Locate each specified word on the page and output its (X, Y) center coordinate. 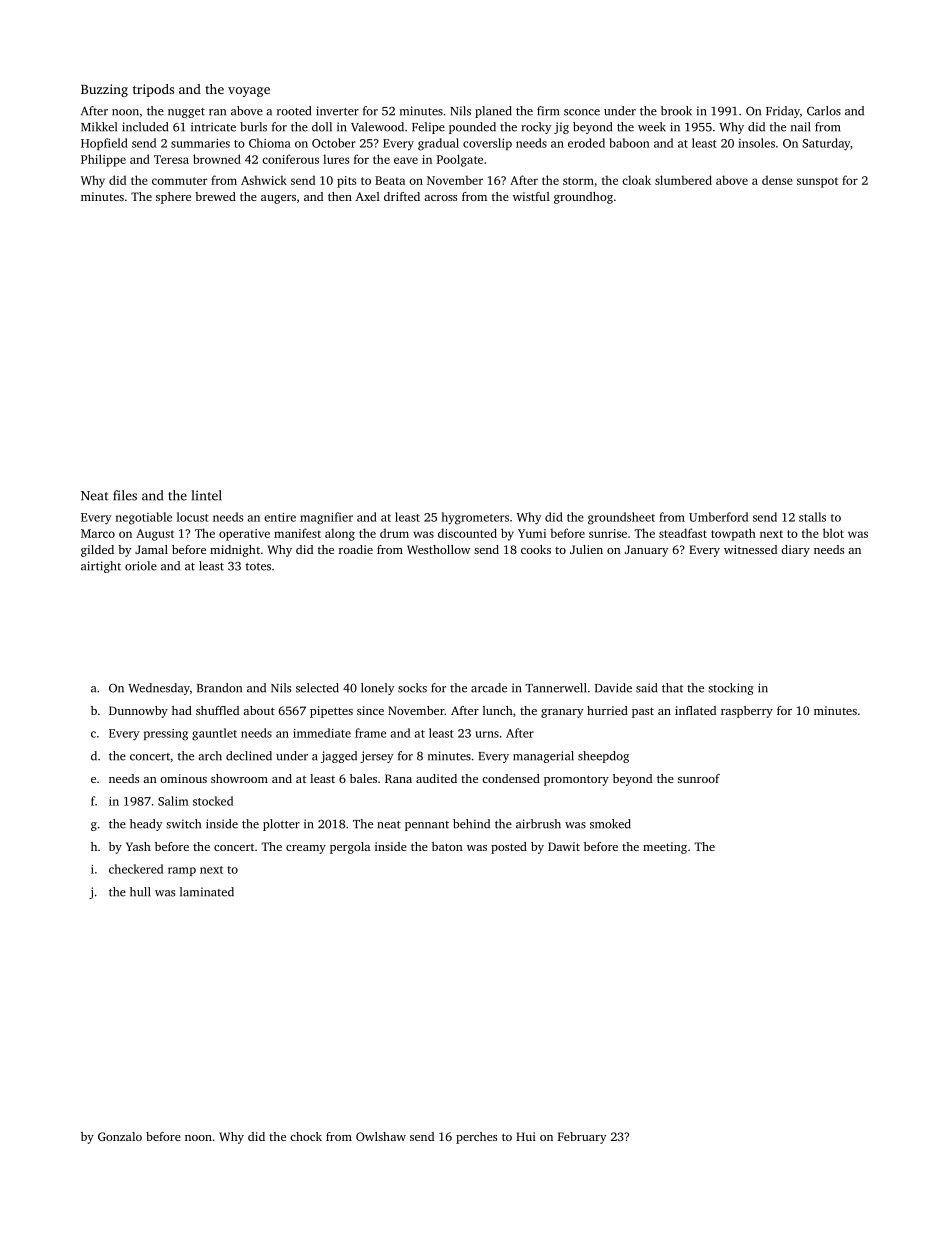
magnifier (326, 518)
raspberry (747, 712)
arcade (489, 688)
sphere (173, 198)
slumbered (683, 180)
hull (140, 892)
